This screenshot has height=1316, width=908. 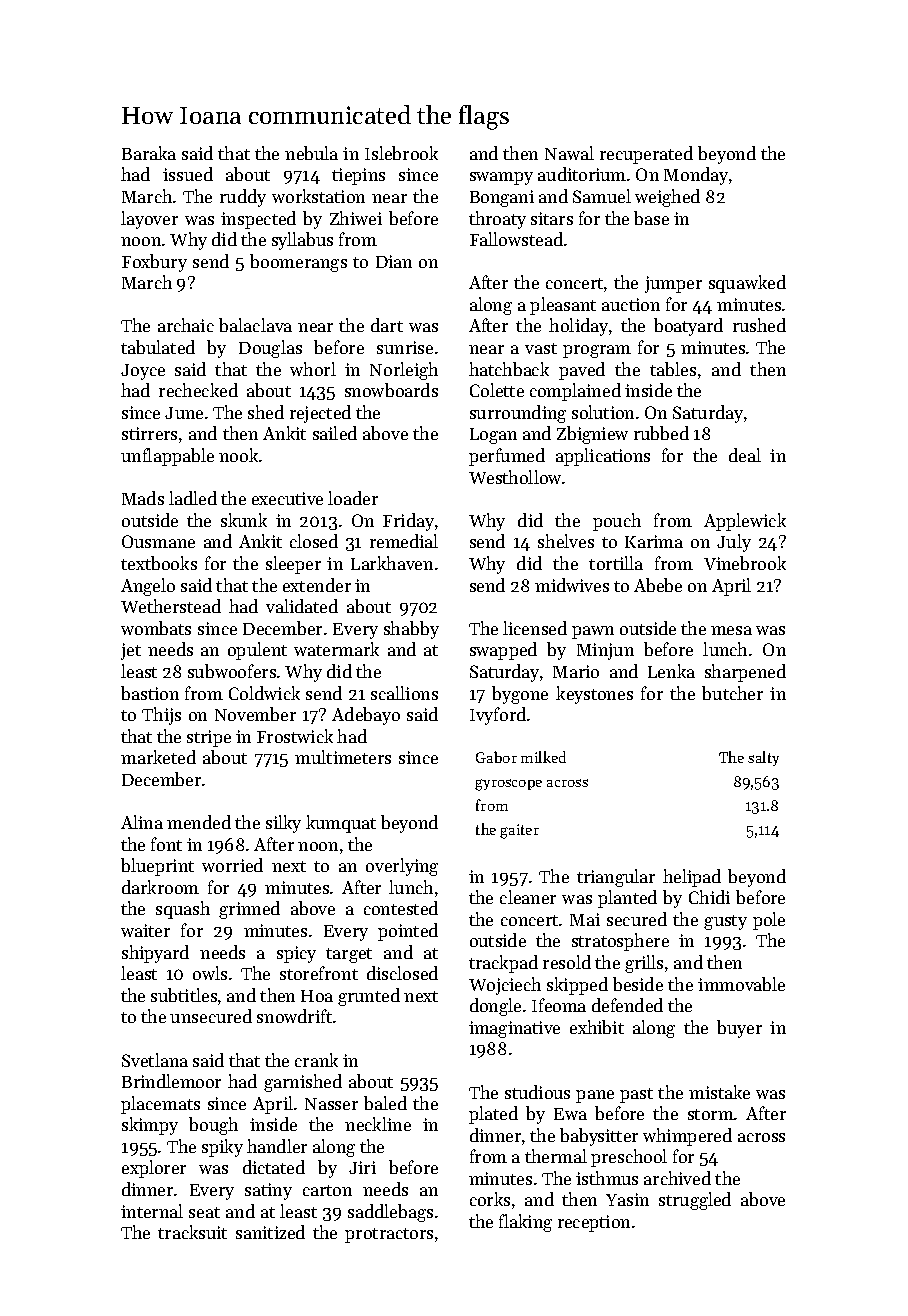 I want to click on grunted, so click(x=369, y=997).
